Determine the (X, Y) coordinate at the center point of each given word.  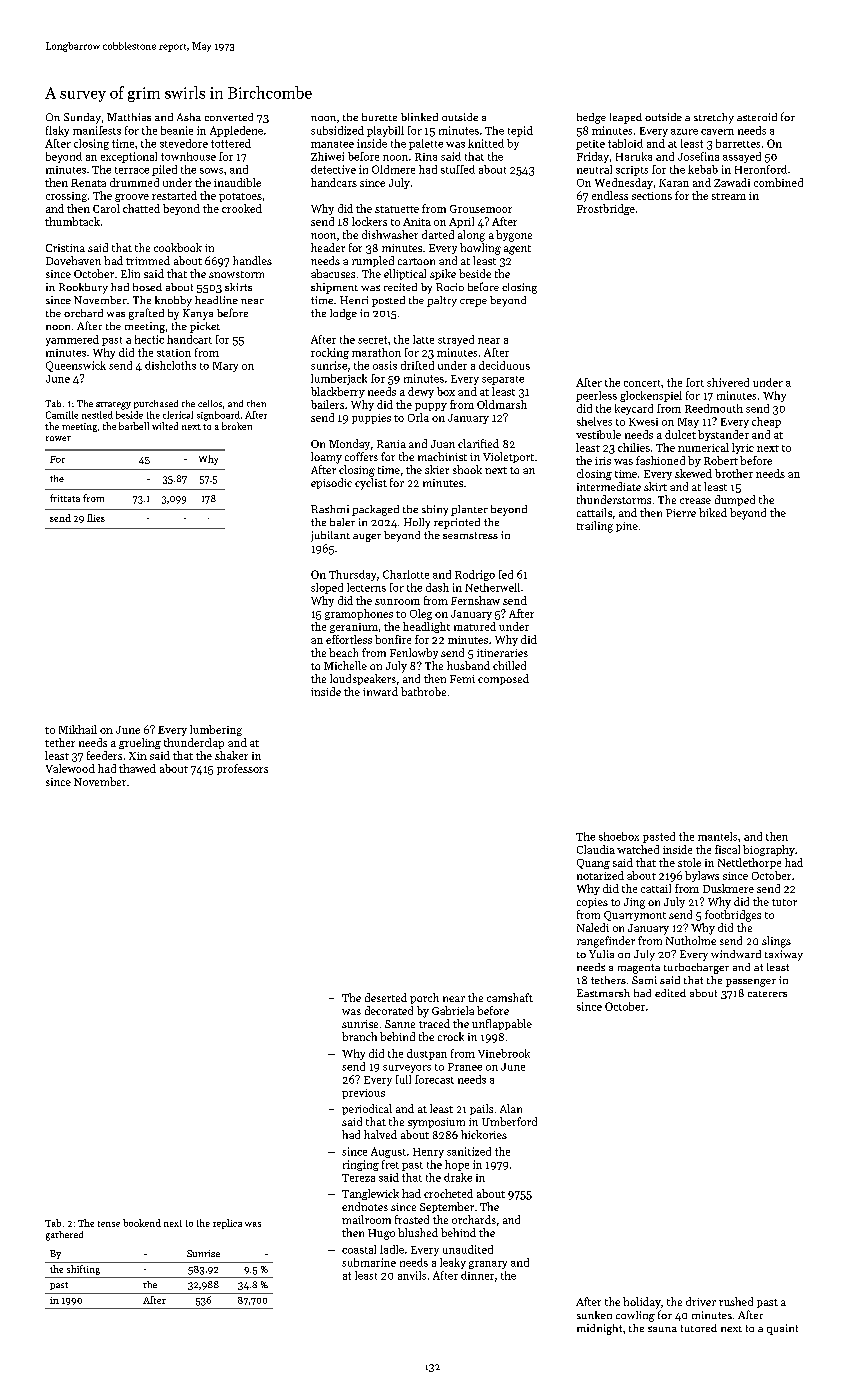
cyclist (371, 484)
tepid (520, 131)
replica (227, 1224)
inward (380, 691)
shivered (728, 382)
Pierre (681, 513)
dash (437, 587)
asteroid (757, 117)
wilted (165, 426)
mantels (717, 836)
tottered (231, 143)
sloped (327, 588)
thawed (137, 768)
